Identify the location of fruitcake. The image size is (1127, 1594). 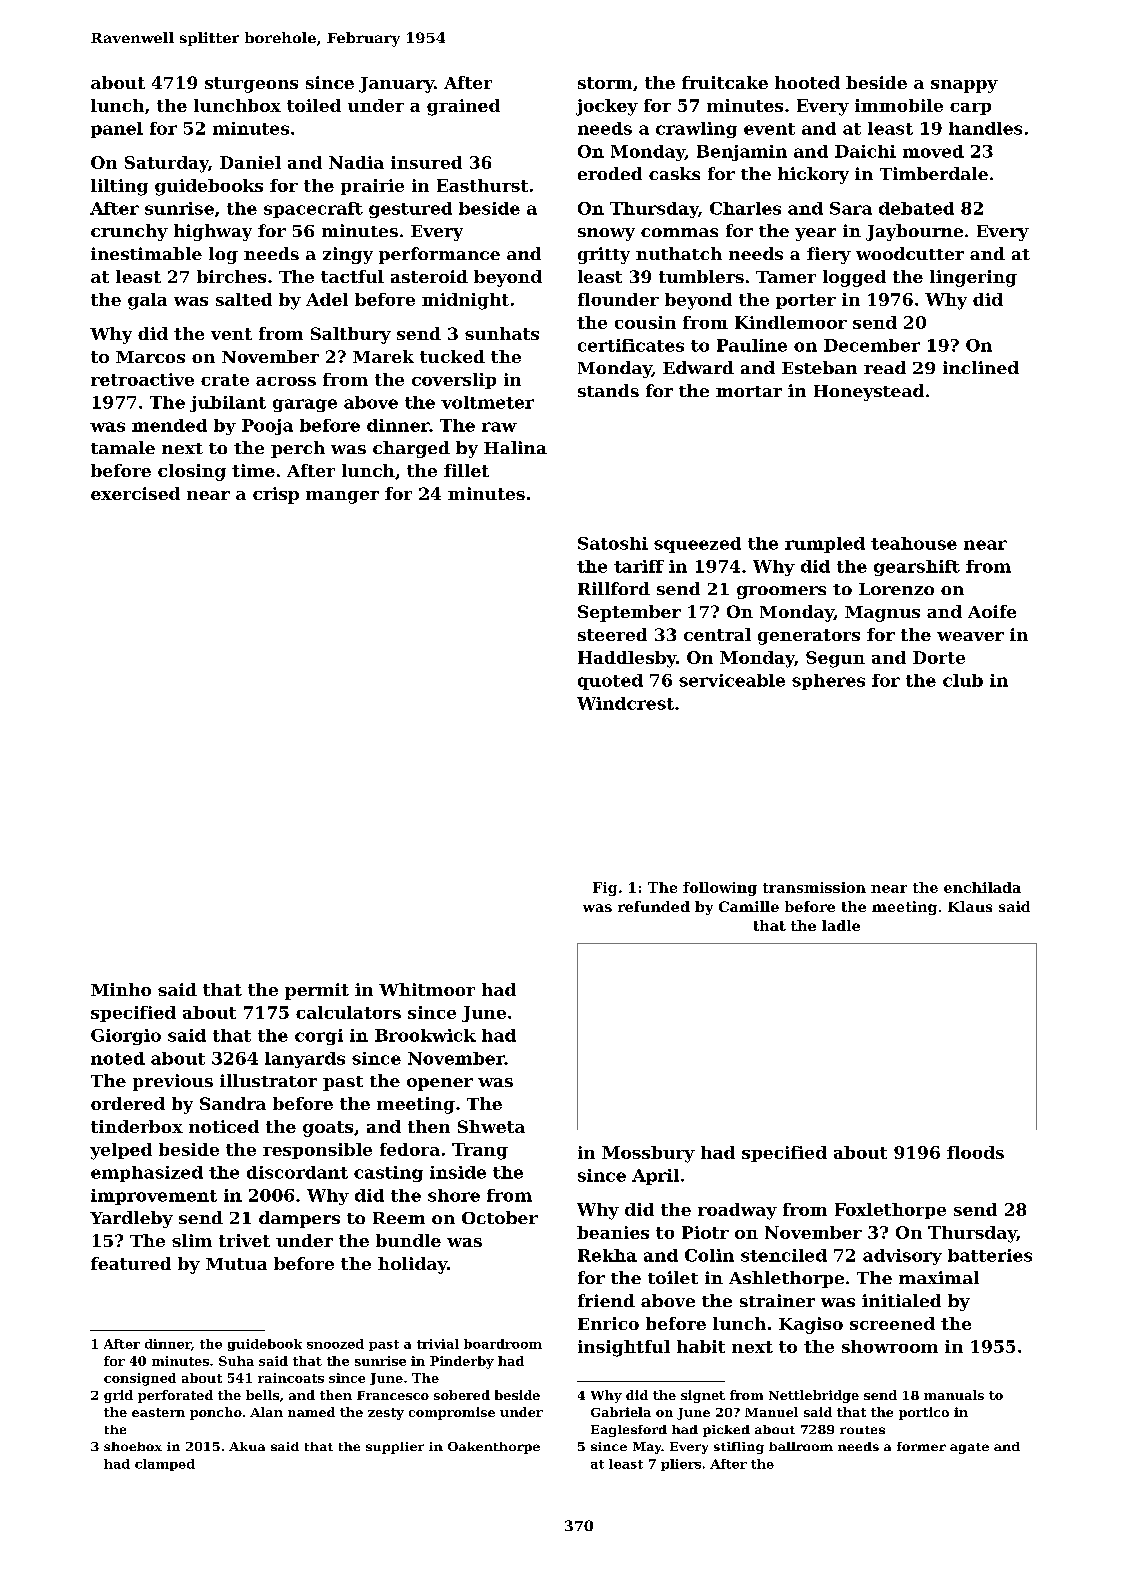
(725, 82).
